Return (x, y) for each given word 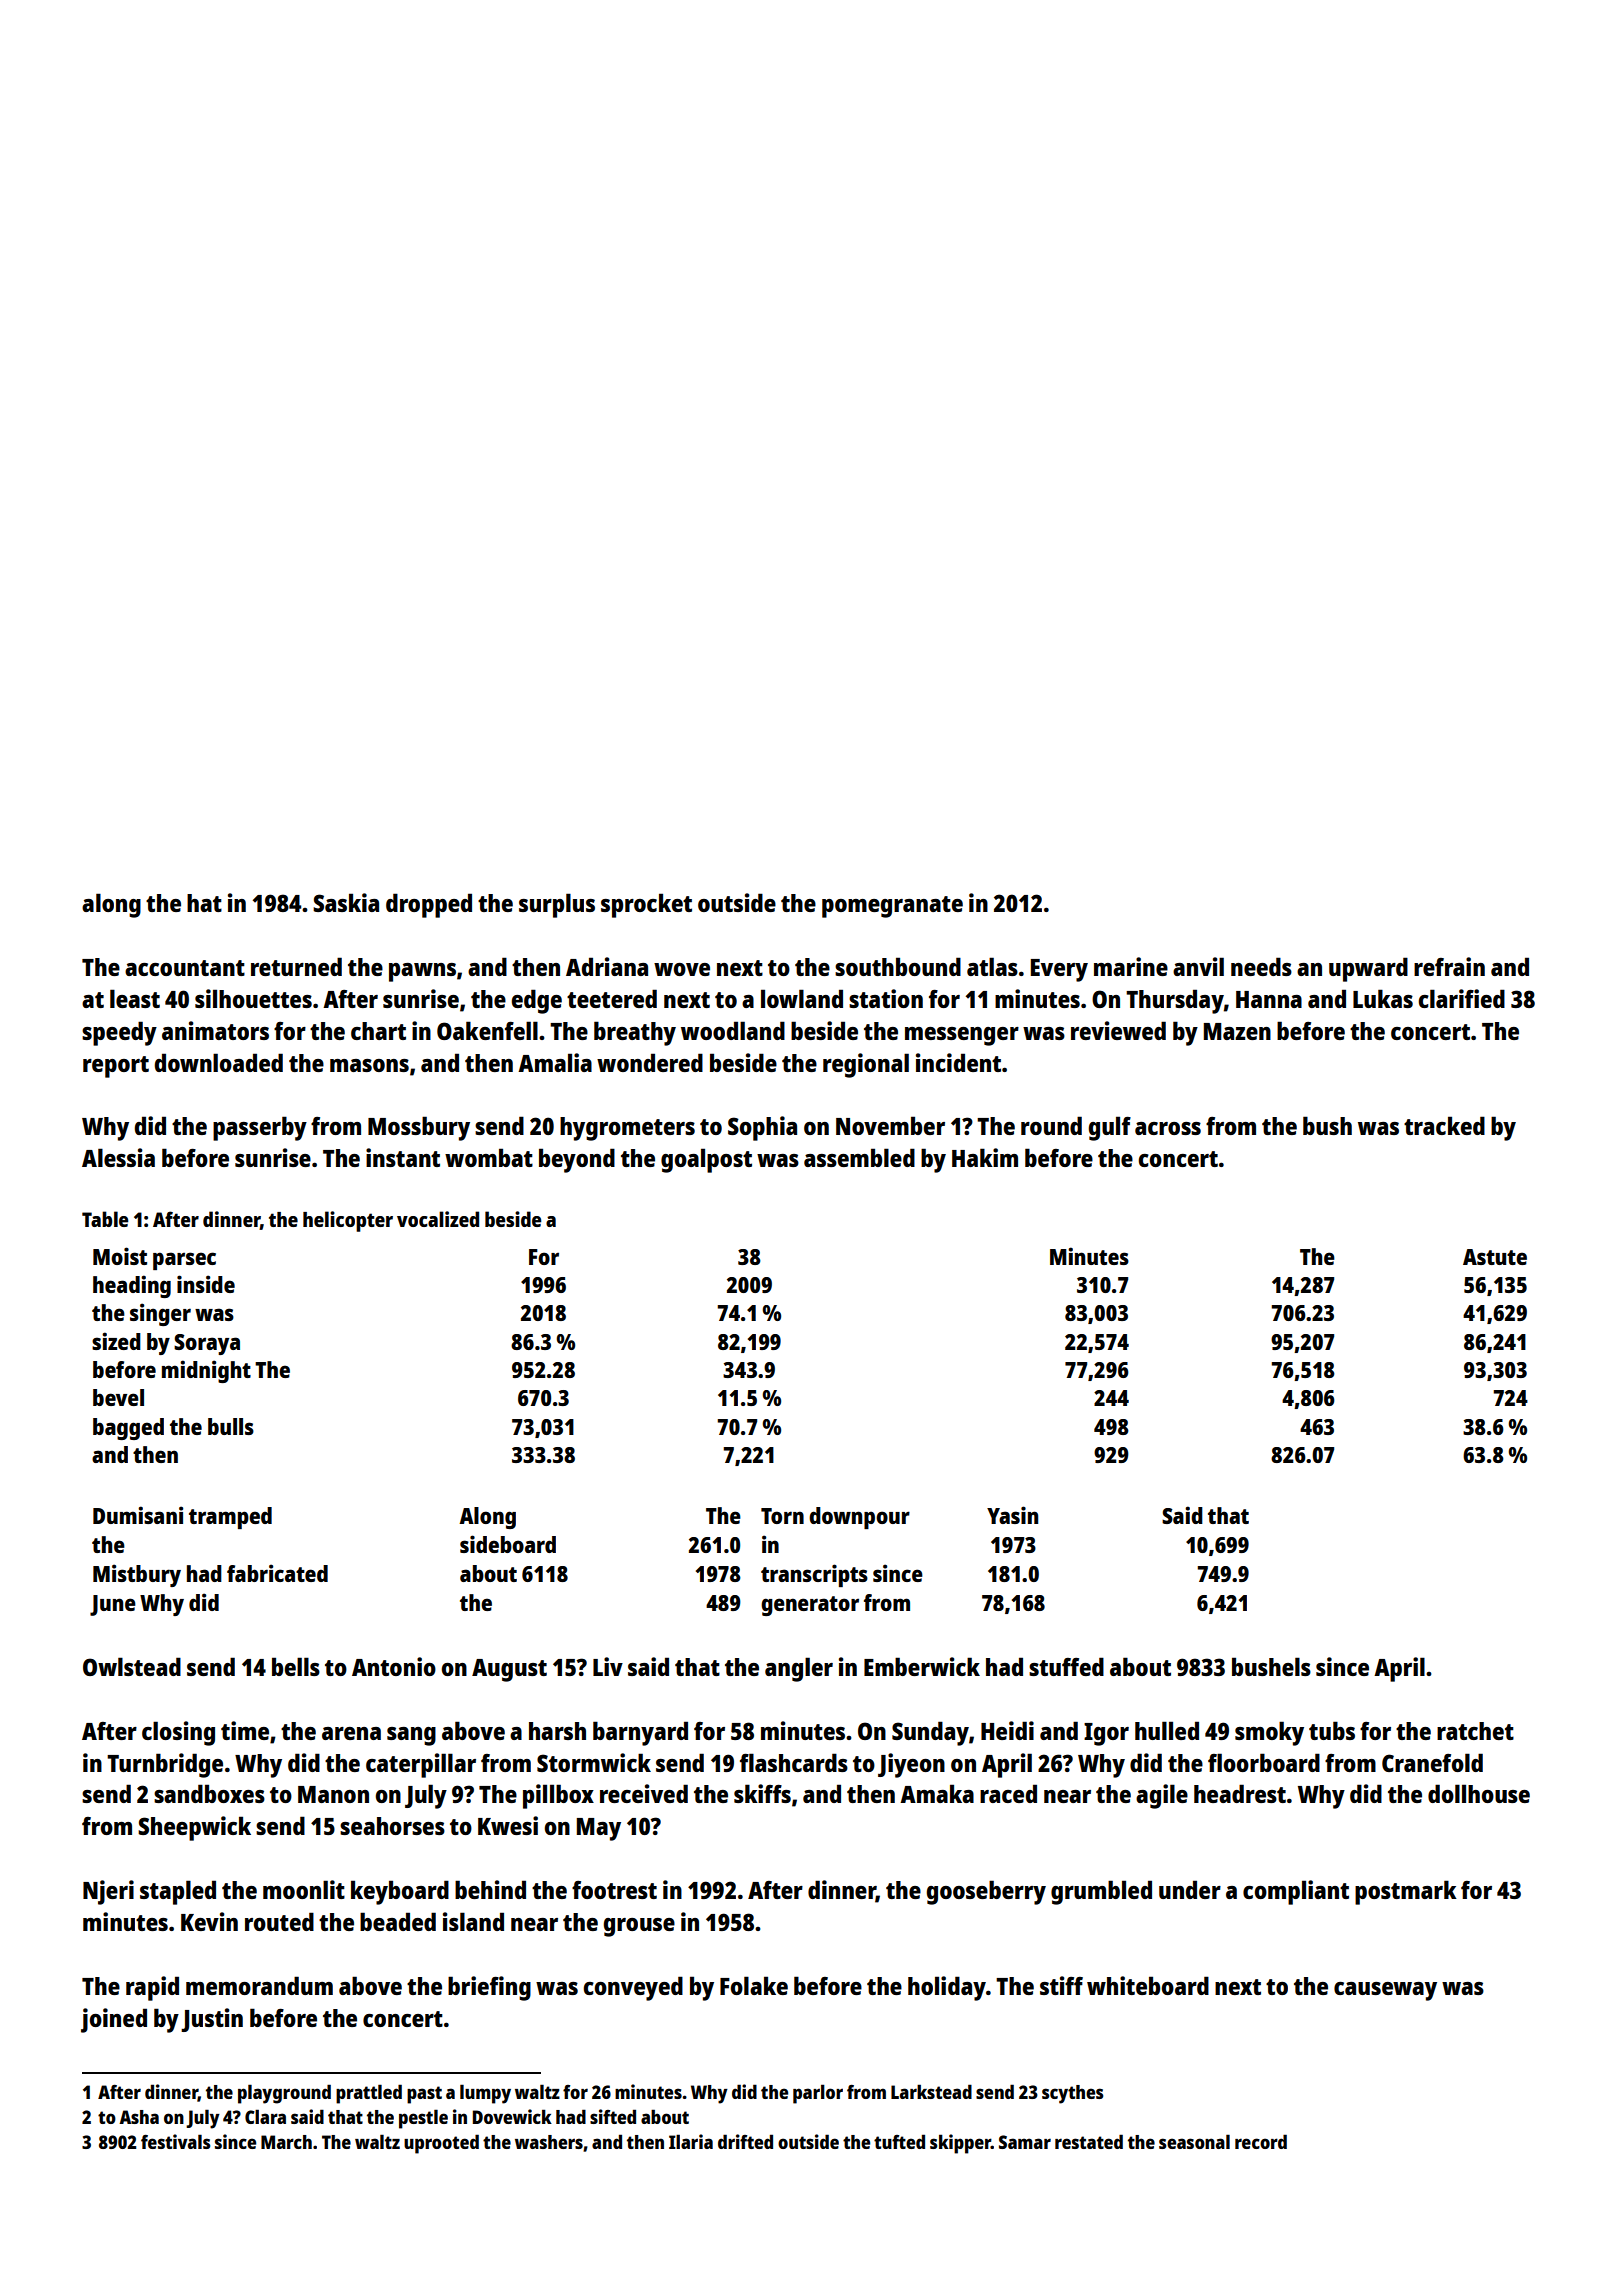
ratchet (1475, 1731)
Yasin (1012, 1515)
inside (206, 1284)
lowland (802, 998)
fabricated (277, 1573)
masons (369, 1065)
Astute (1495, 1257)
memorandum (259, 1985)
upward (1368, 969)
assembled (859, 1157)
